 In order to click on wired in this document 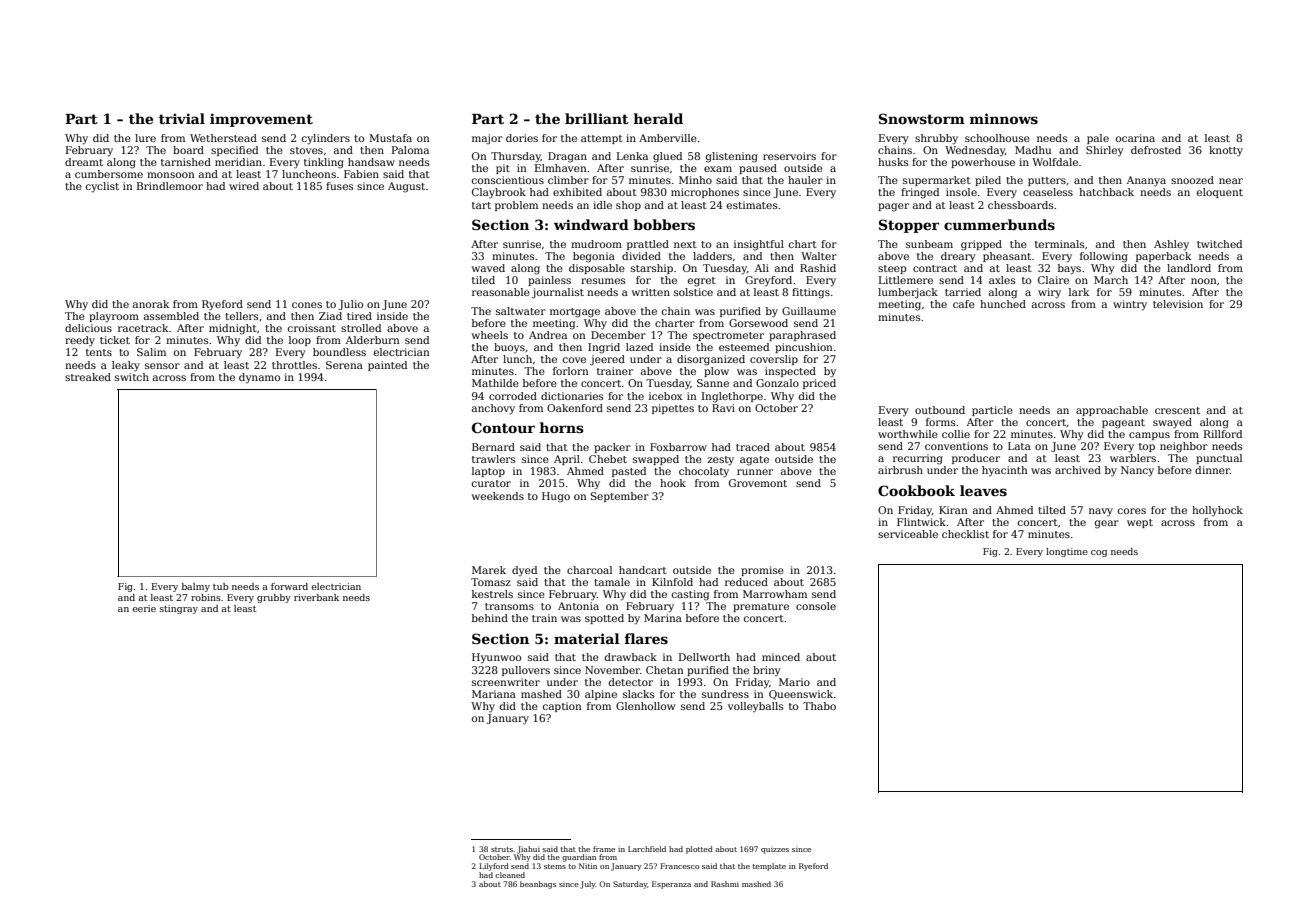, I will do `click(244, 186)`.
